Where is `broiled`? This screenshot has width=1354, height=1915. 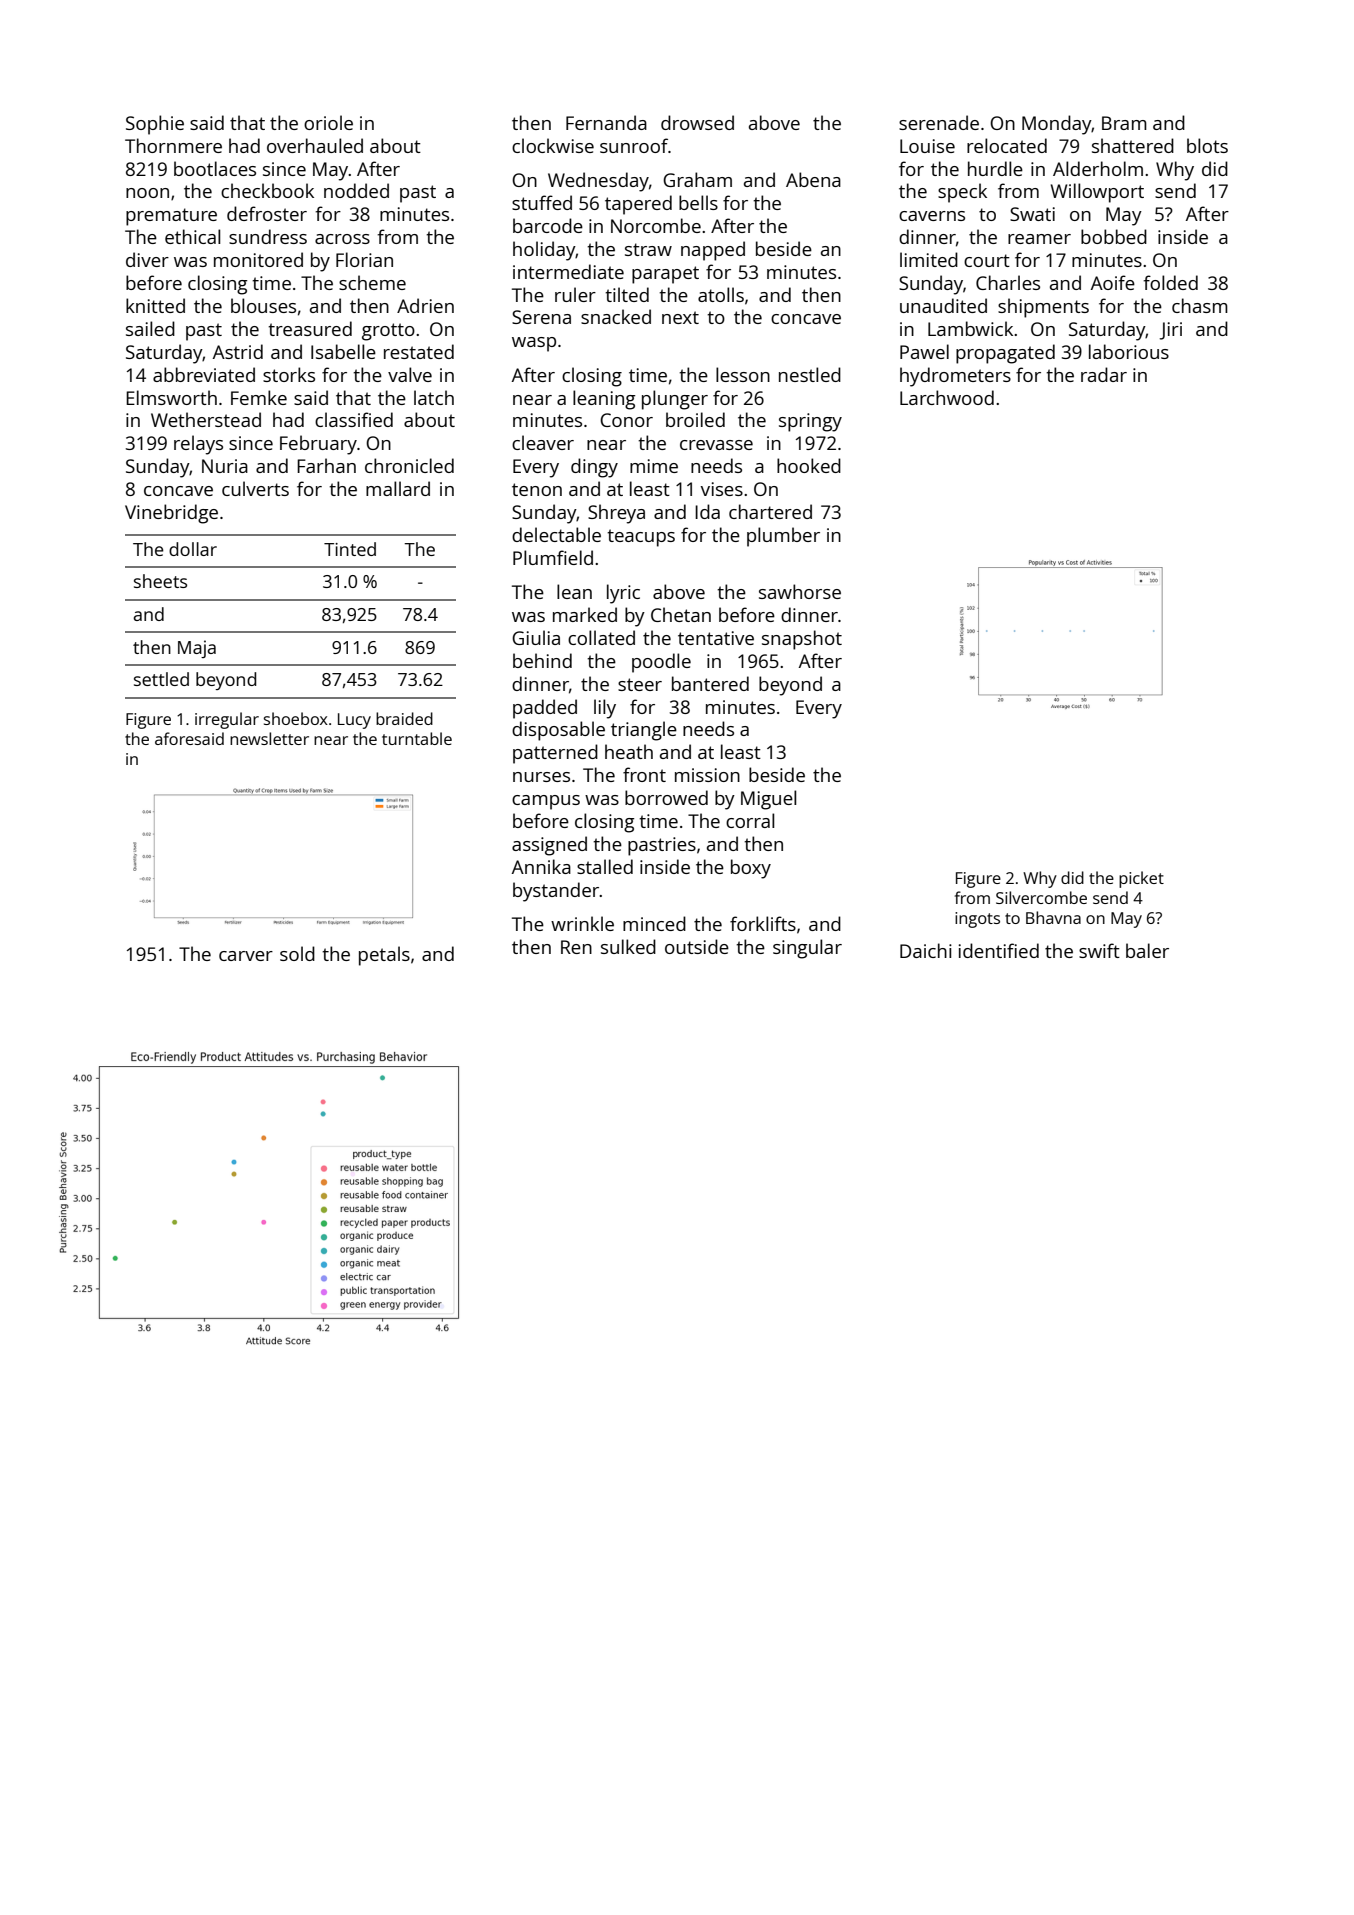
broiled is located at coordinates (695, 419).
